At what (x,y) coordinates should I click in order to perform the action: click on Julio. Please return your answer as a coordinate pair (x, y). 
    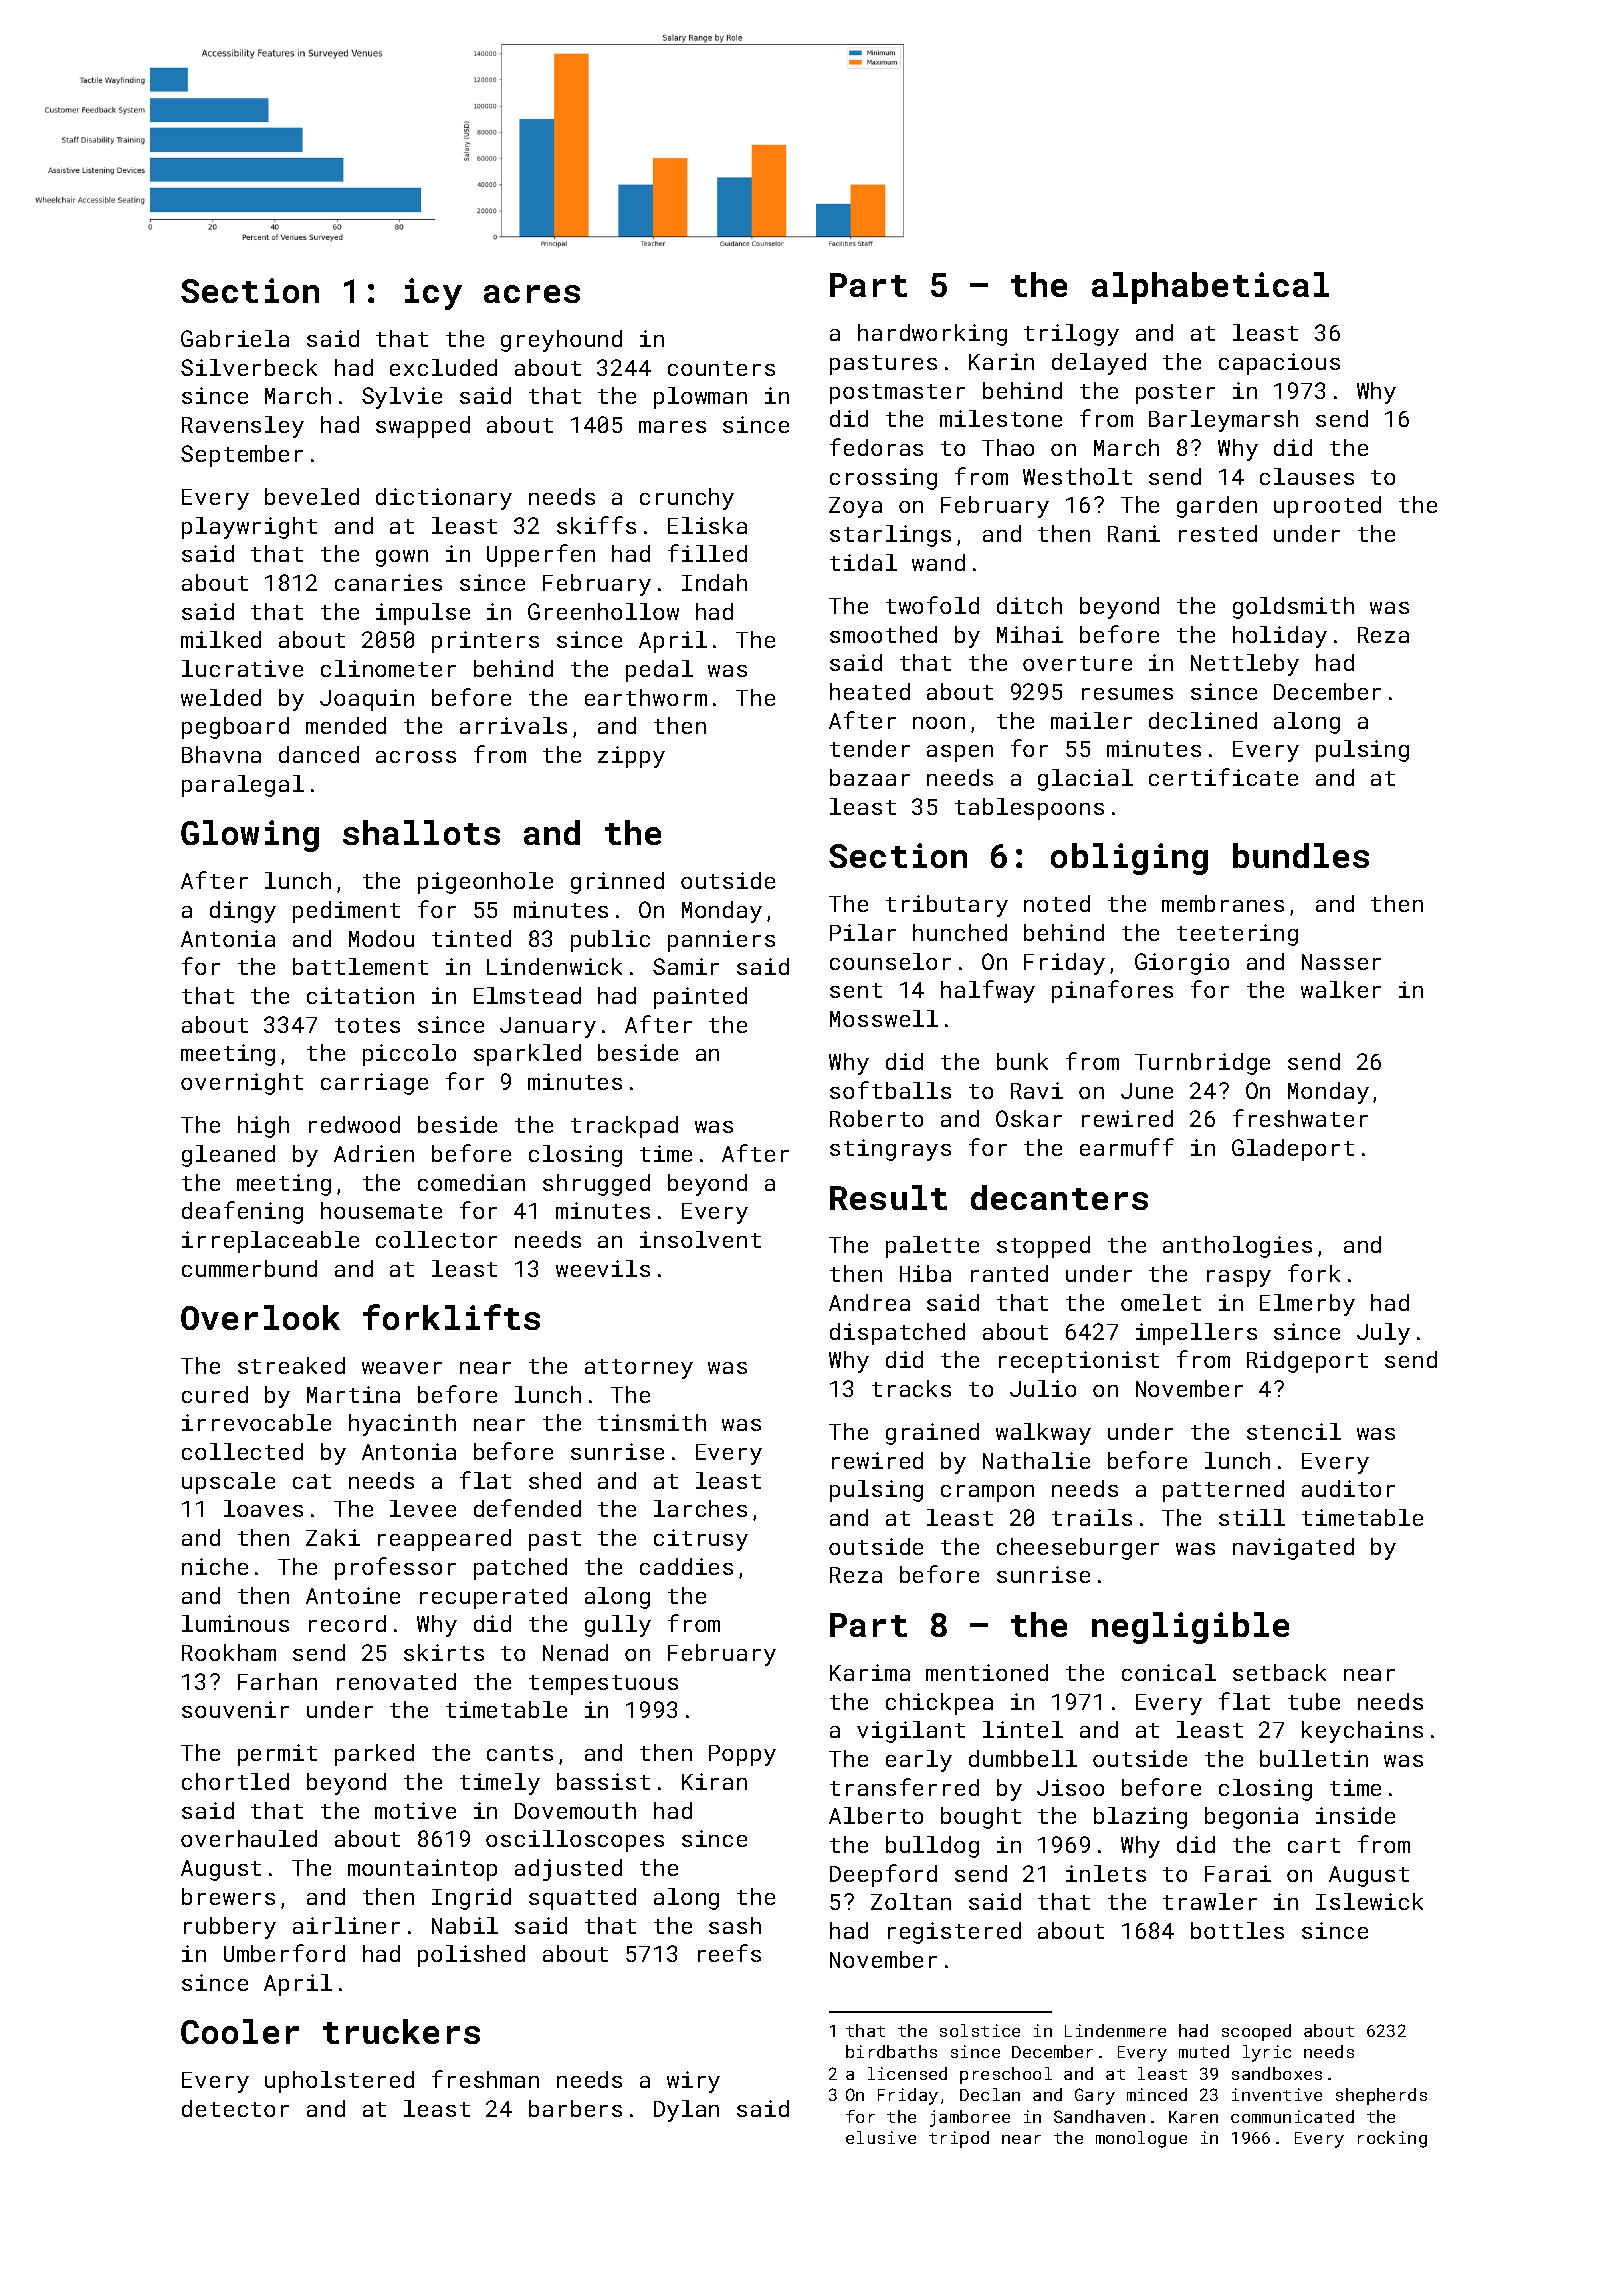
    Looking at the image, I should click on (1043, 1388).
